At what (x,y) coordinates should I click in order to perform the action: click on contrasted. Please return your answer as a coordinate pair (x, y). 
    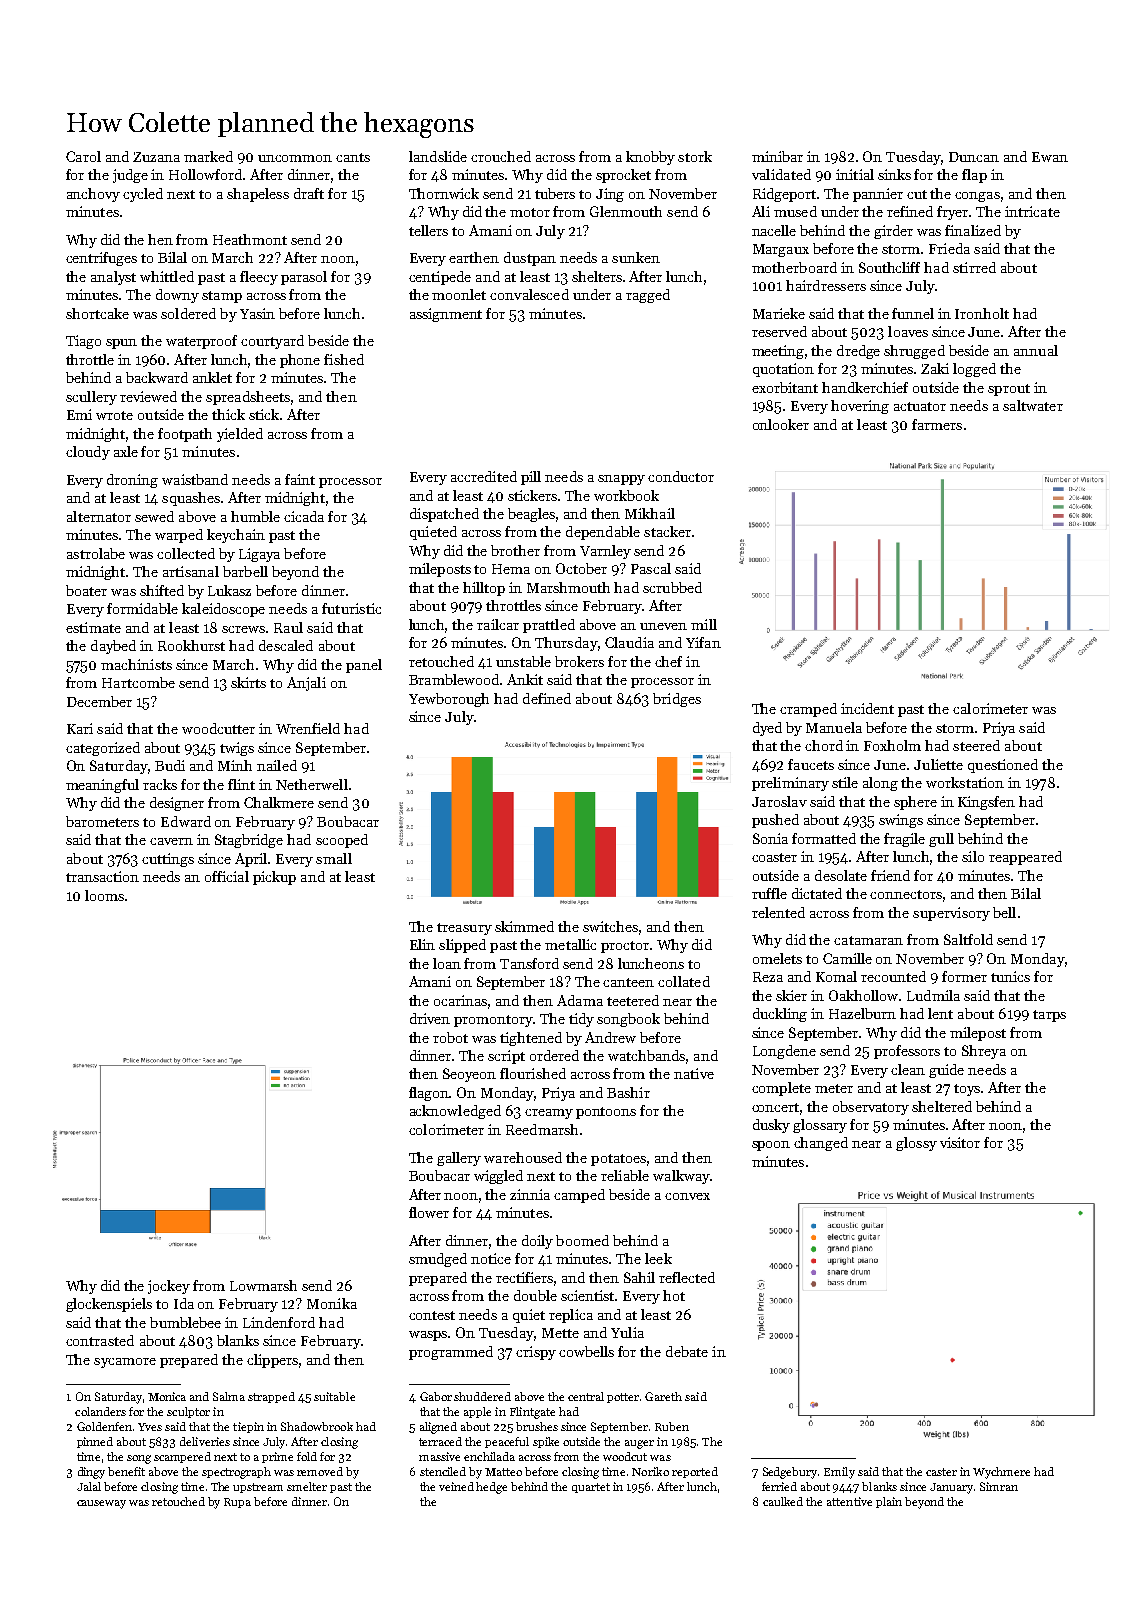
    Looking at the image, I should click on (100, 1340).
